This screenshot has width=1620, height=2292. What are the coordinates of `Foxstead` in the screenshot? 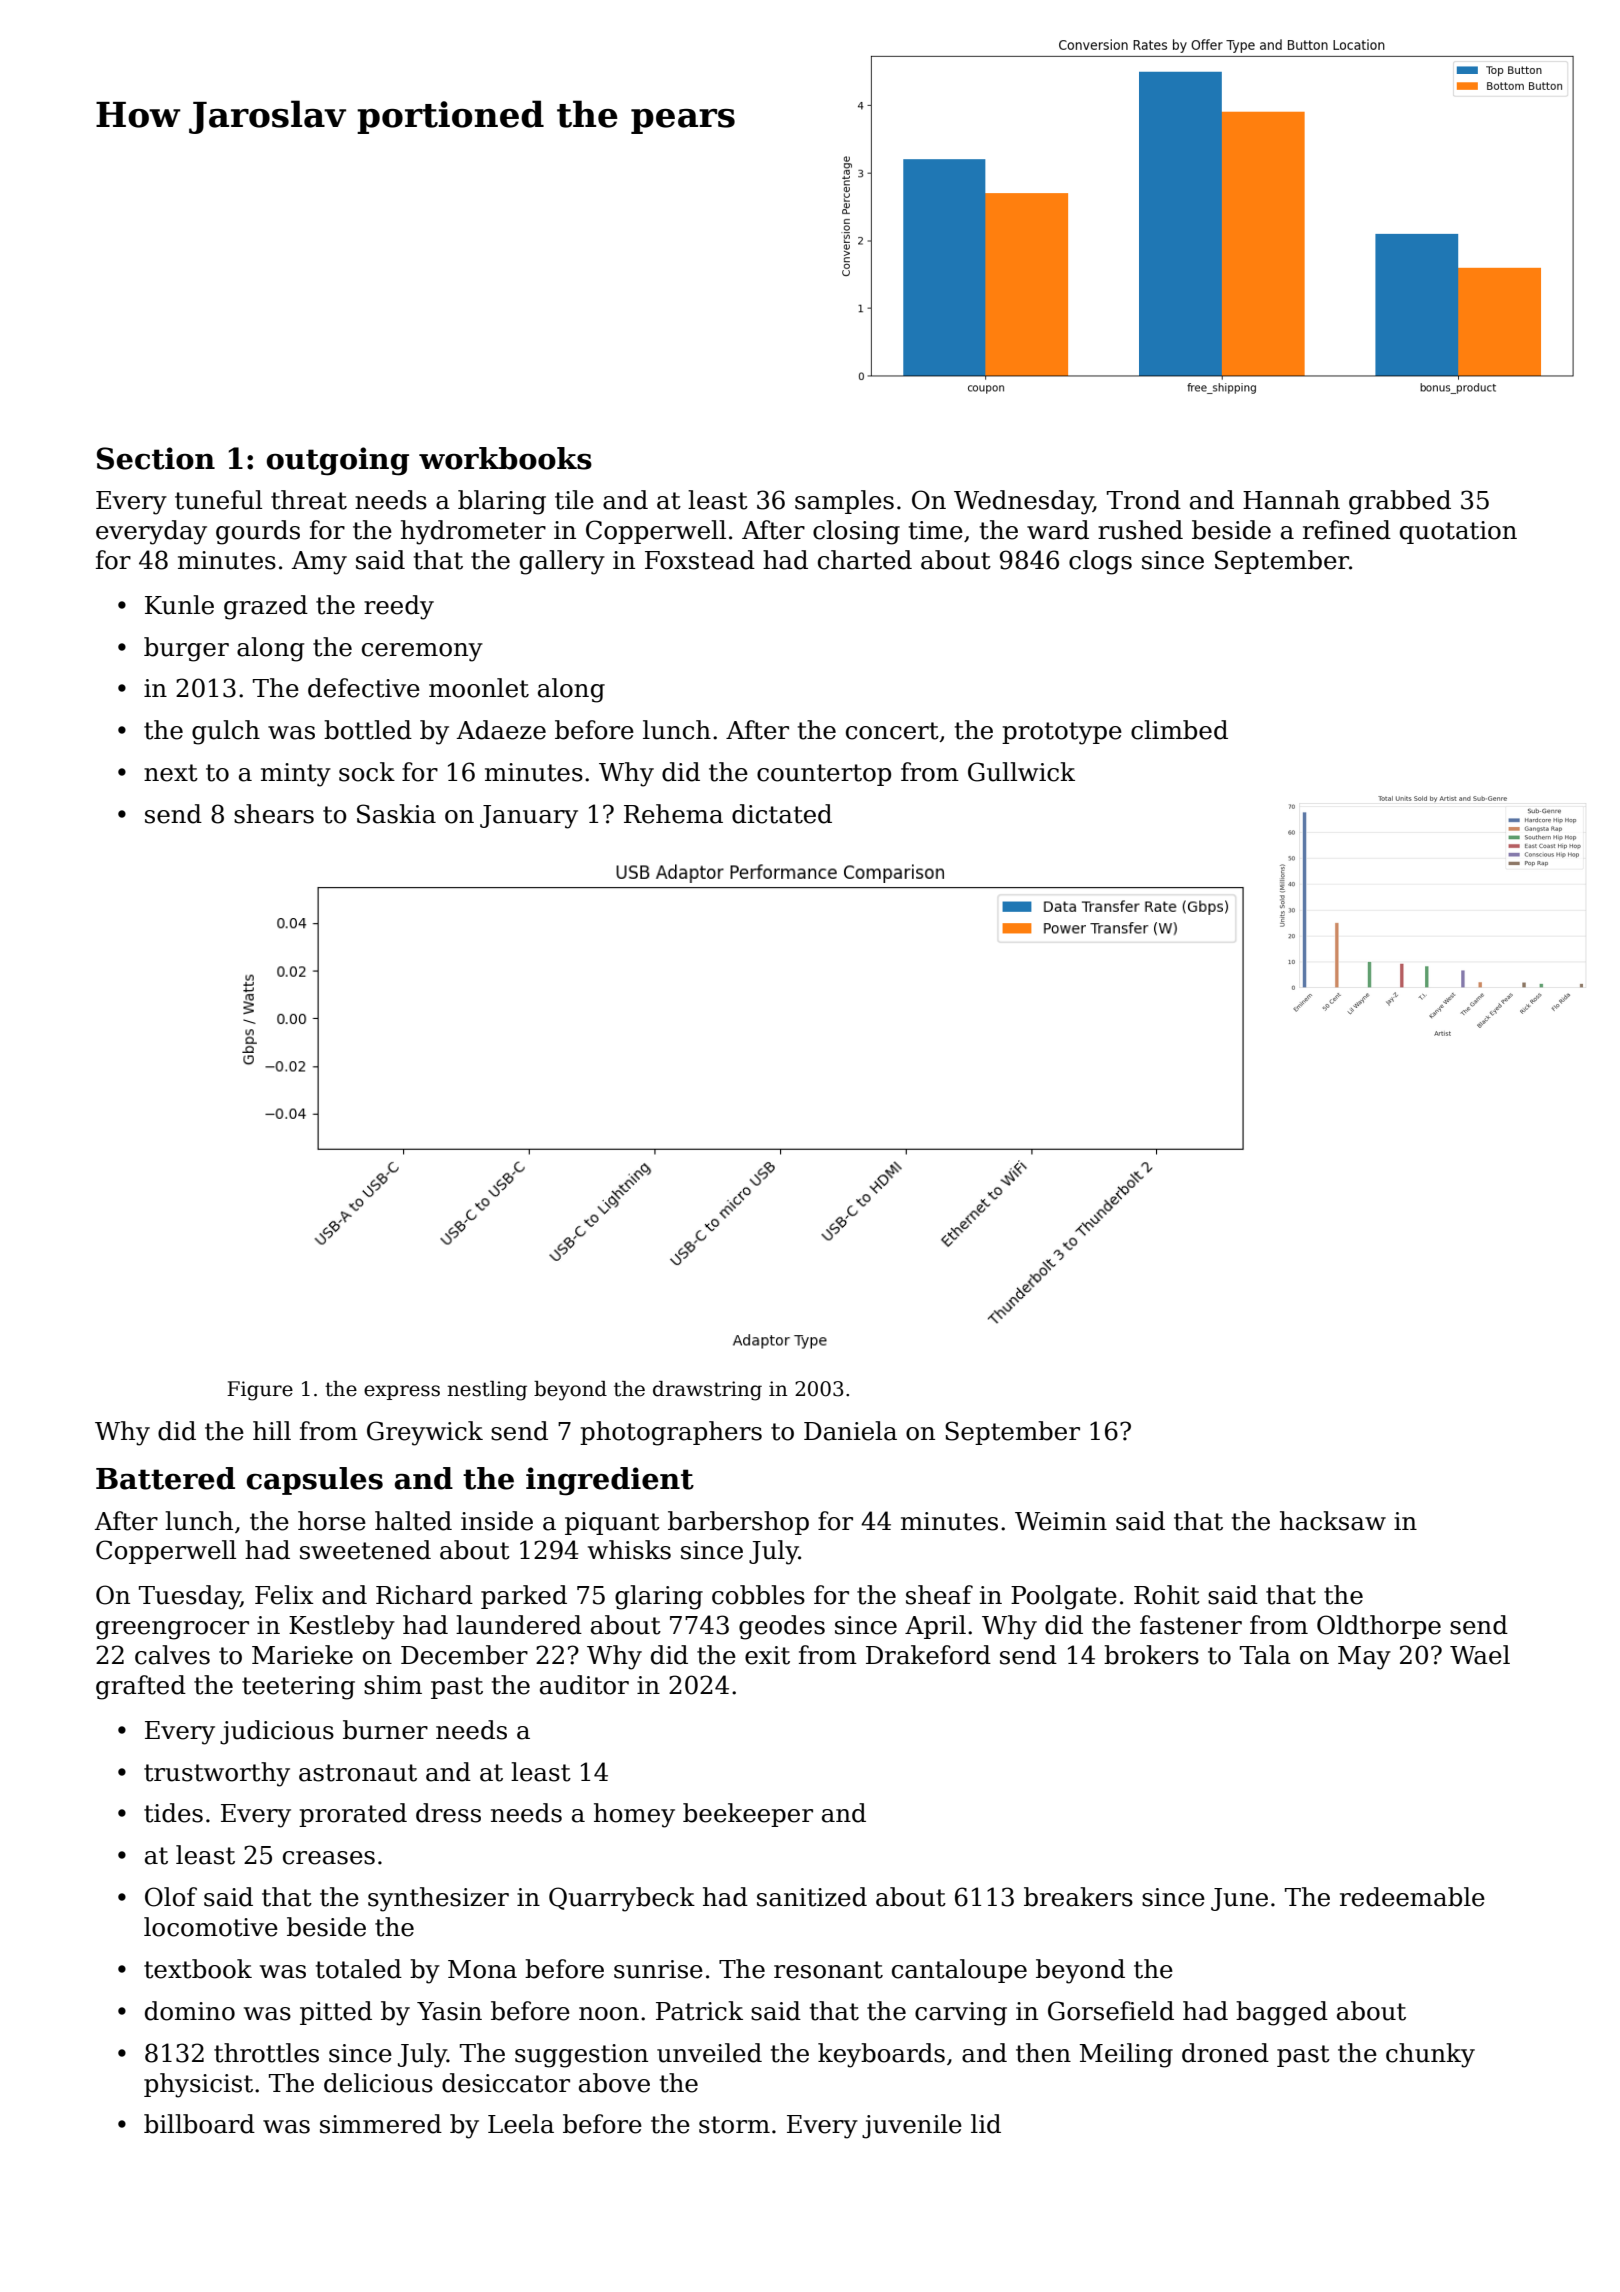 It's located at (700, 560).
